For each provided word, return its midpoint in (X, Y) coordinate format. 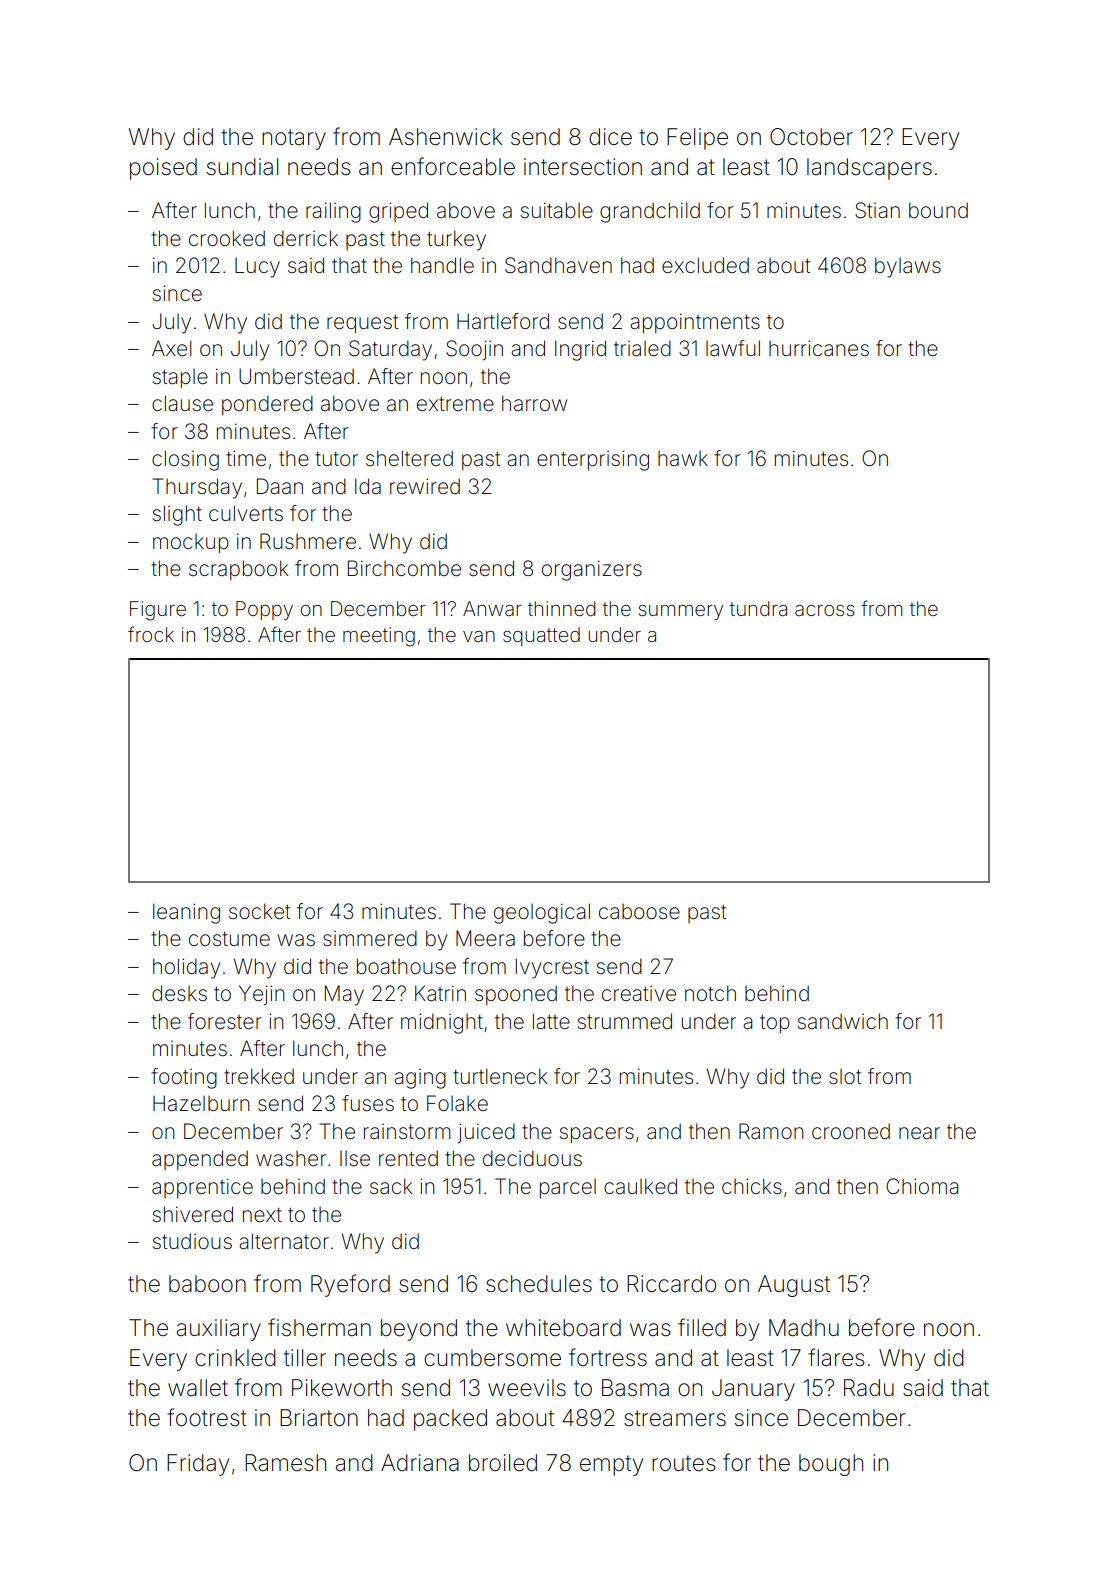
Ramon (771, 1131)
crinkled (235, 1358)
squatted (541, 636)
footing (184, 1078)
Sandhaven (558, 265)
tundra (758, 608)
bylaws (908, 267)
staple (180, 379)
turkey (456, 240)
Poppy (264, 610)
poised (163, 169)
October (811, 137)
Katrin (440, 993)
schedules (539, 1284)
